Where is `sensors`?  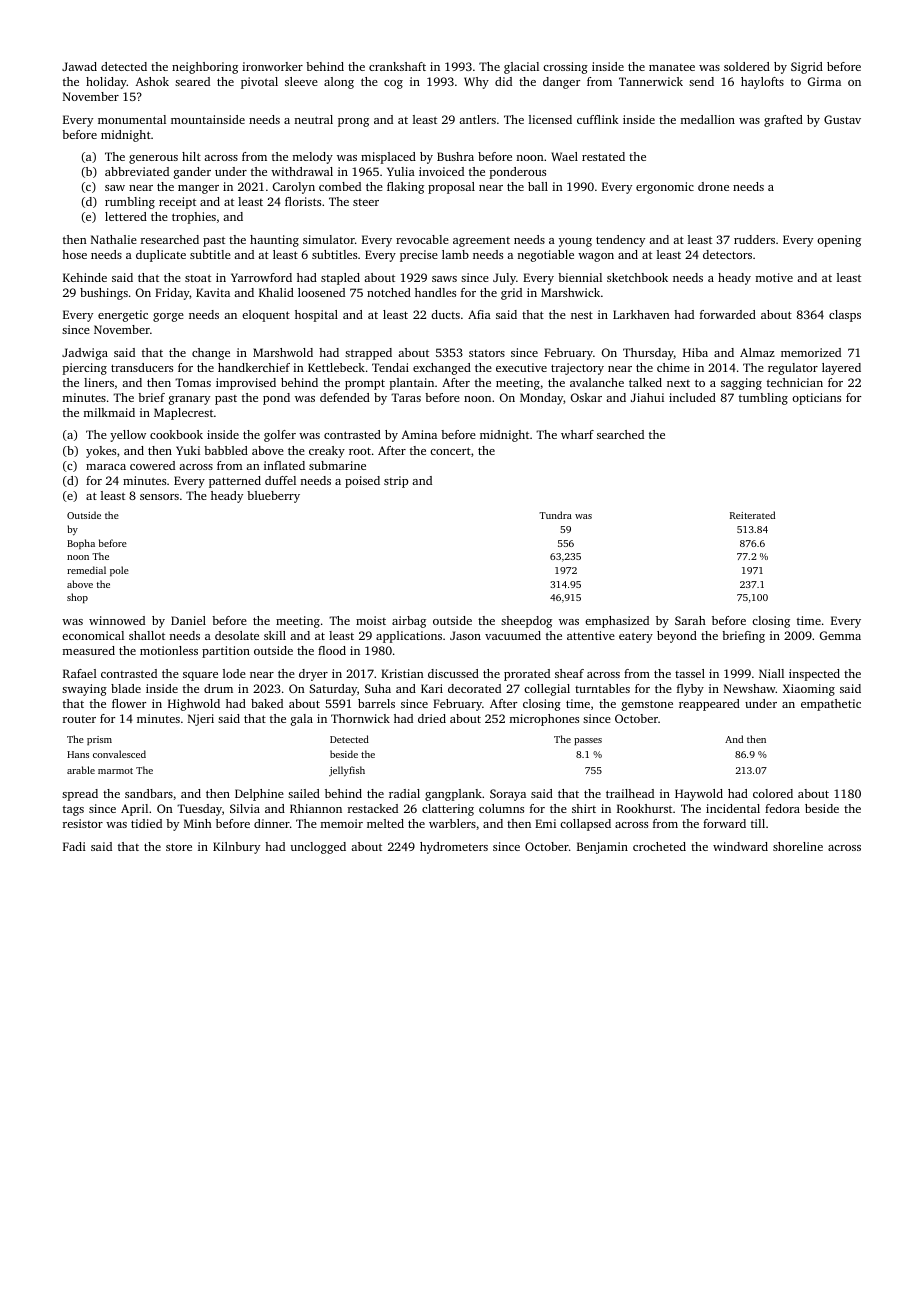 sensors is located at coordinates (159, 497).
